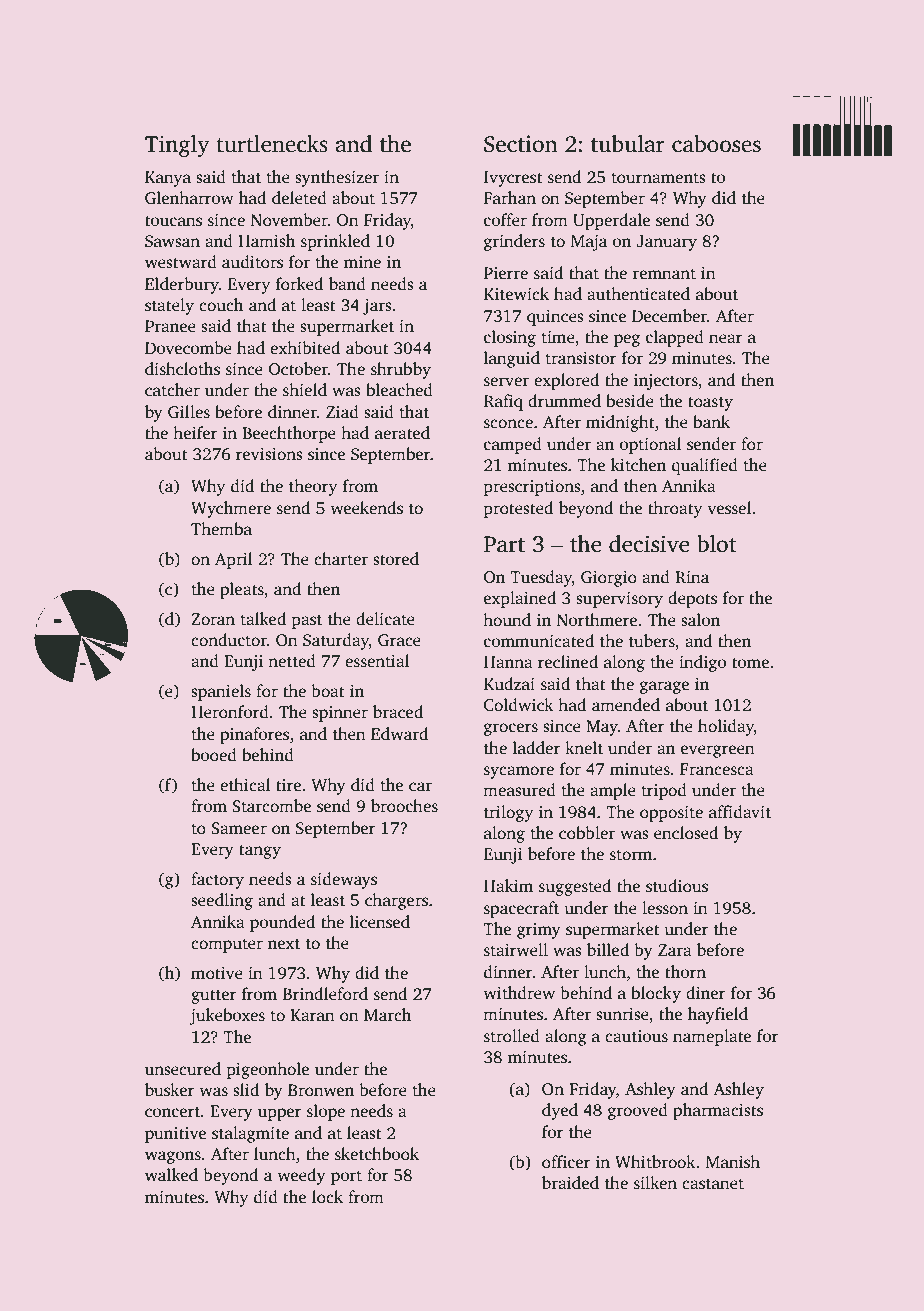 The height and width of the image is (1311, 924). What do you see at coordinates (289, 434) in the image?
I see `Beechthorpe` at bounding box center [289, 434].
